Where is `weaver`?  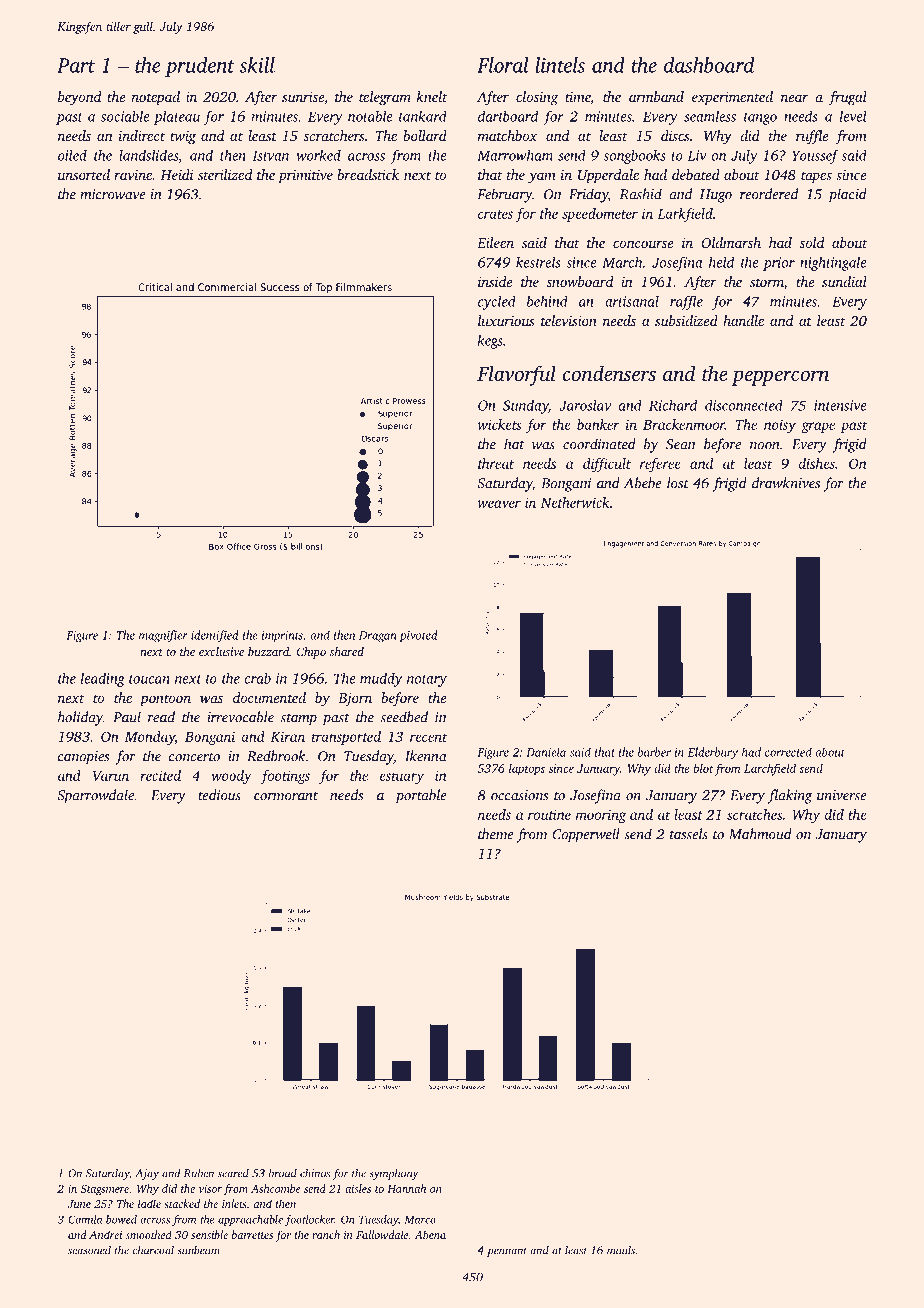
weaver is located at coordinates (499, 504).
